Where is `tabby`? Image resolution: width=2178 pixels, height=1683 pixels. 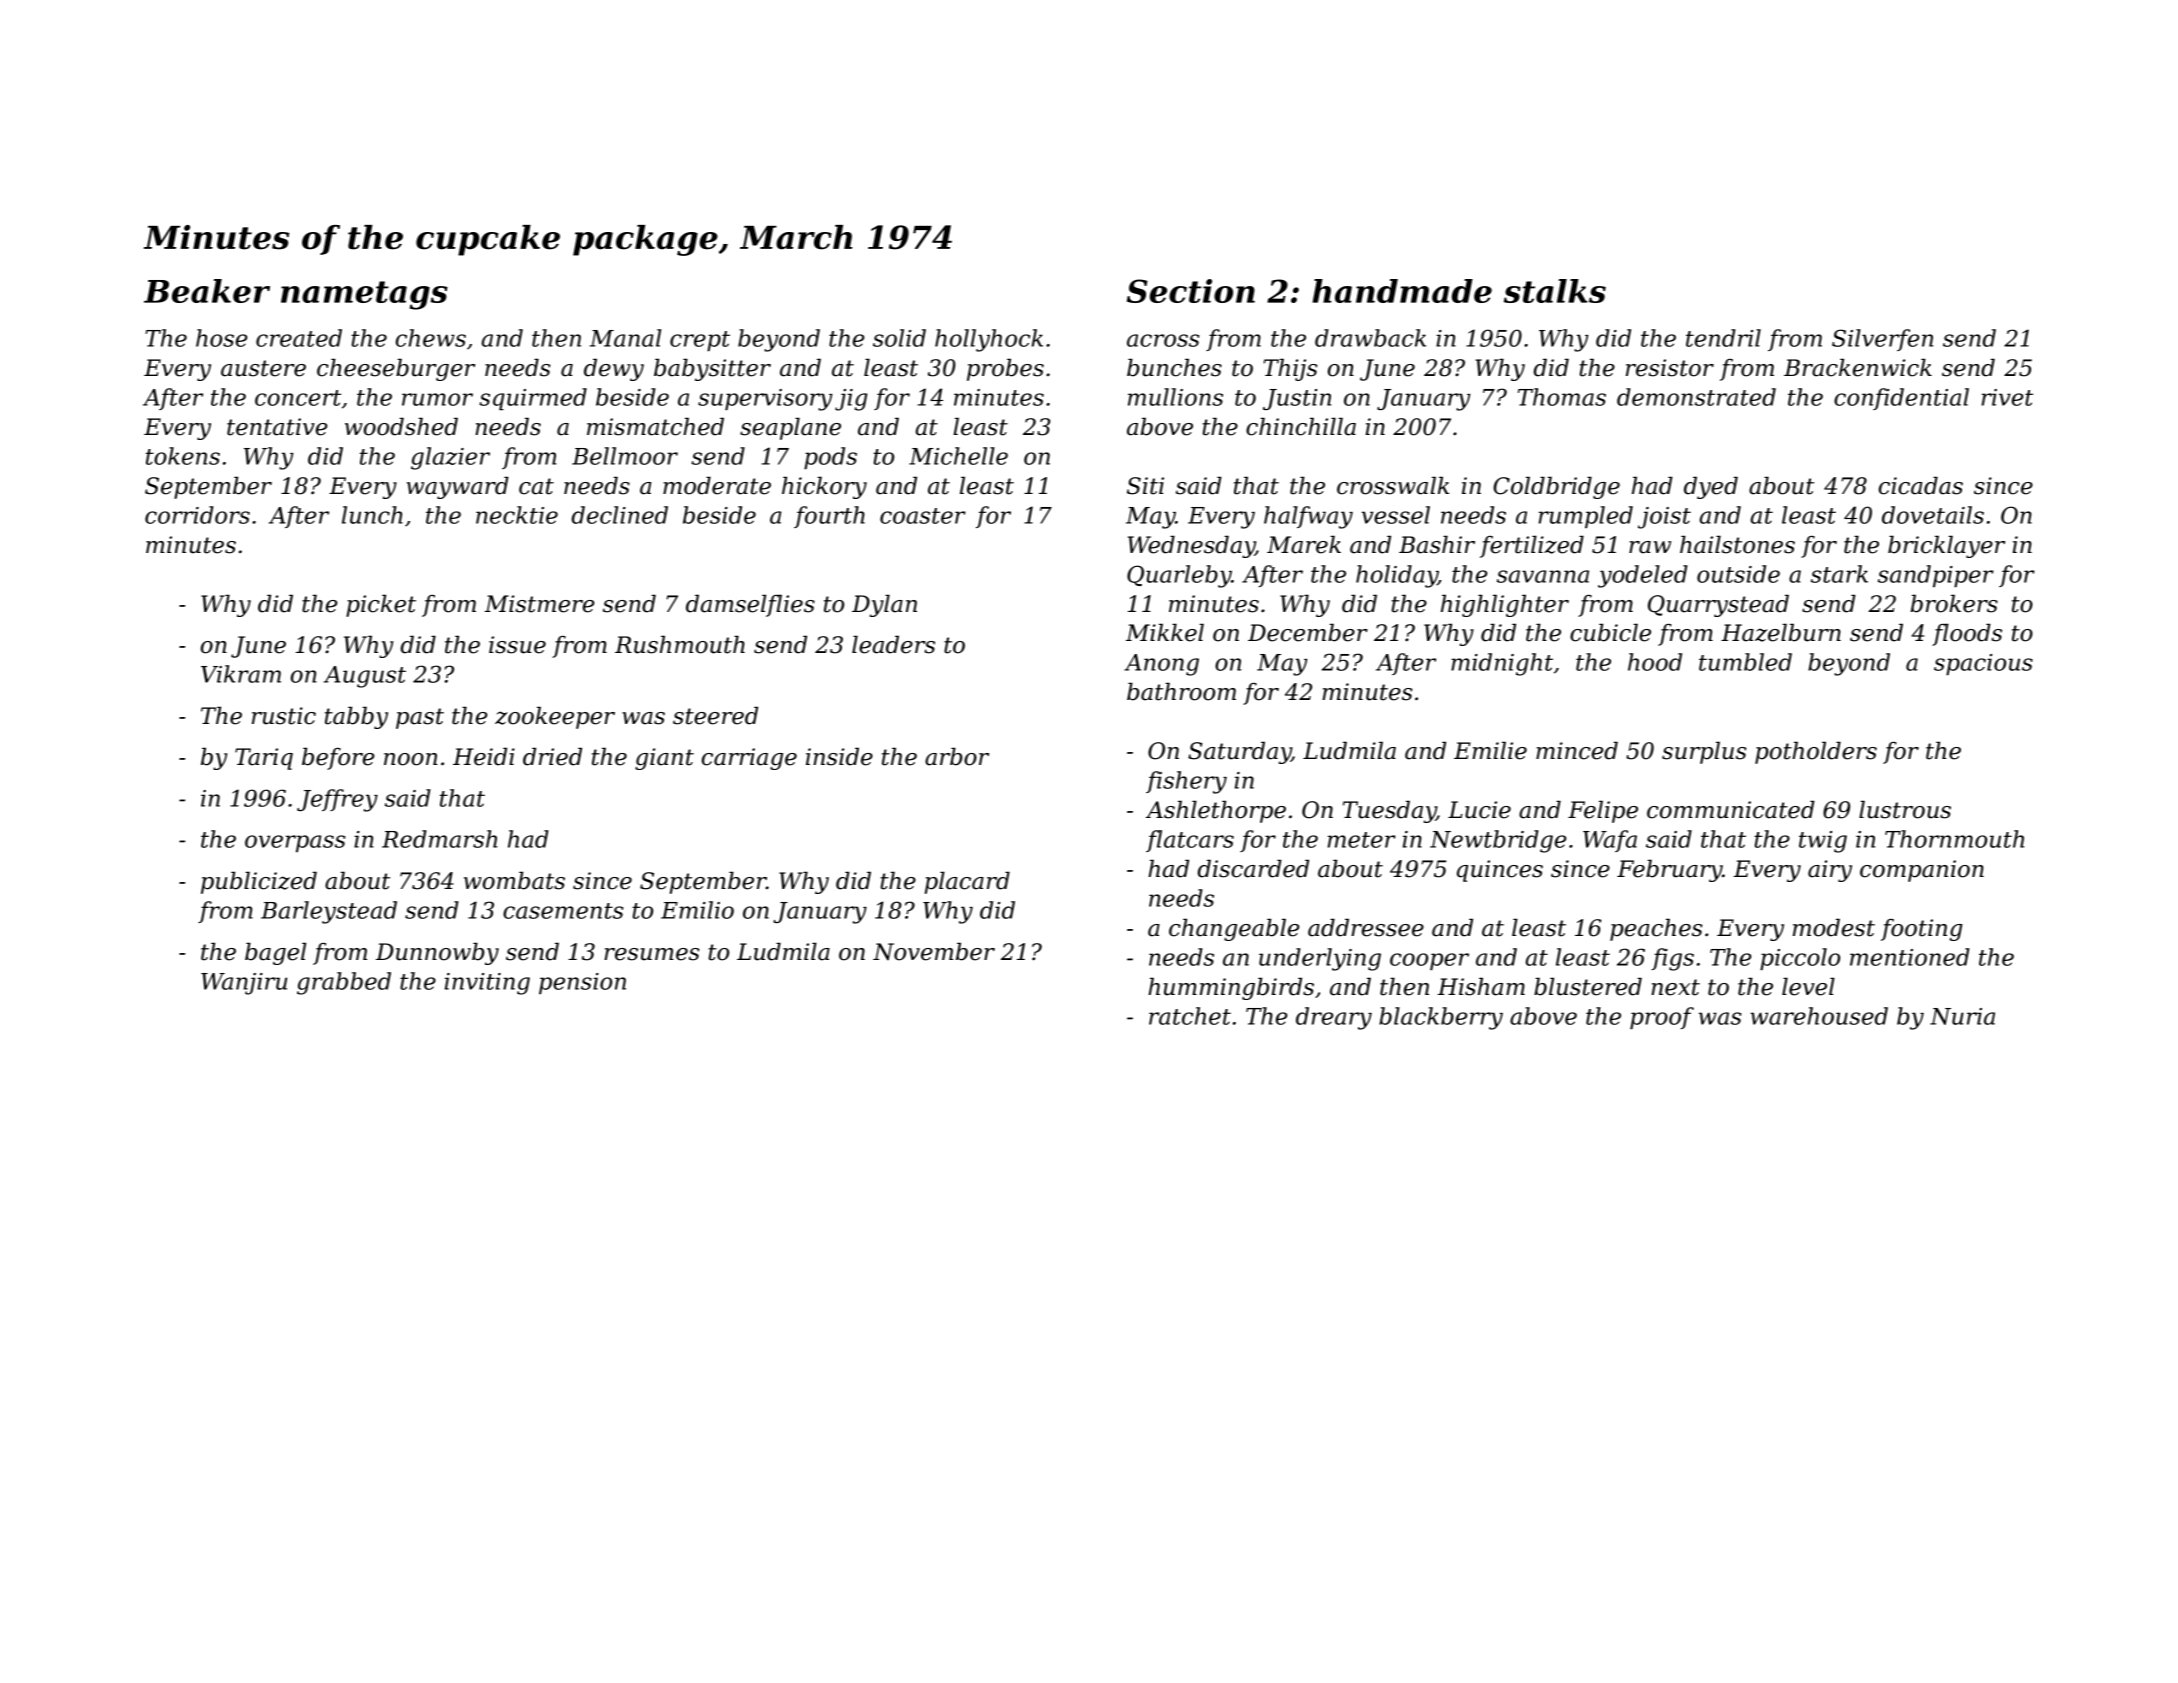
tabby is located at coordinates (356, 717).
